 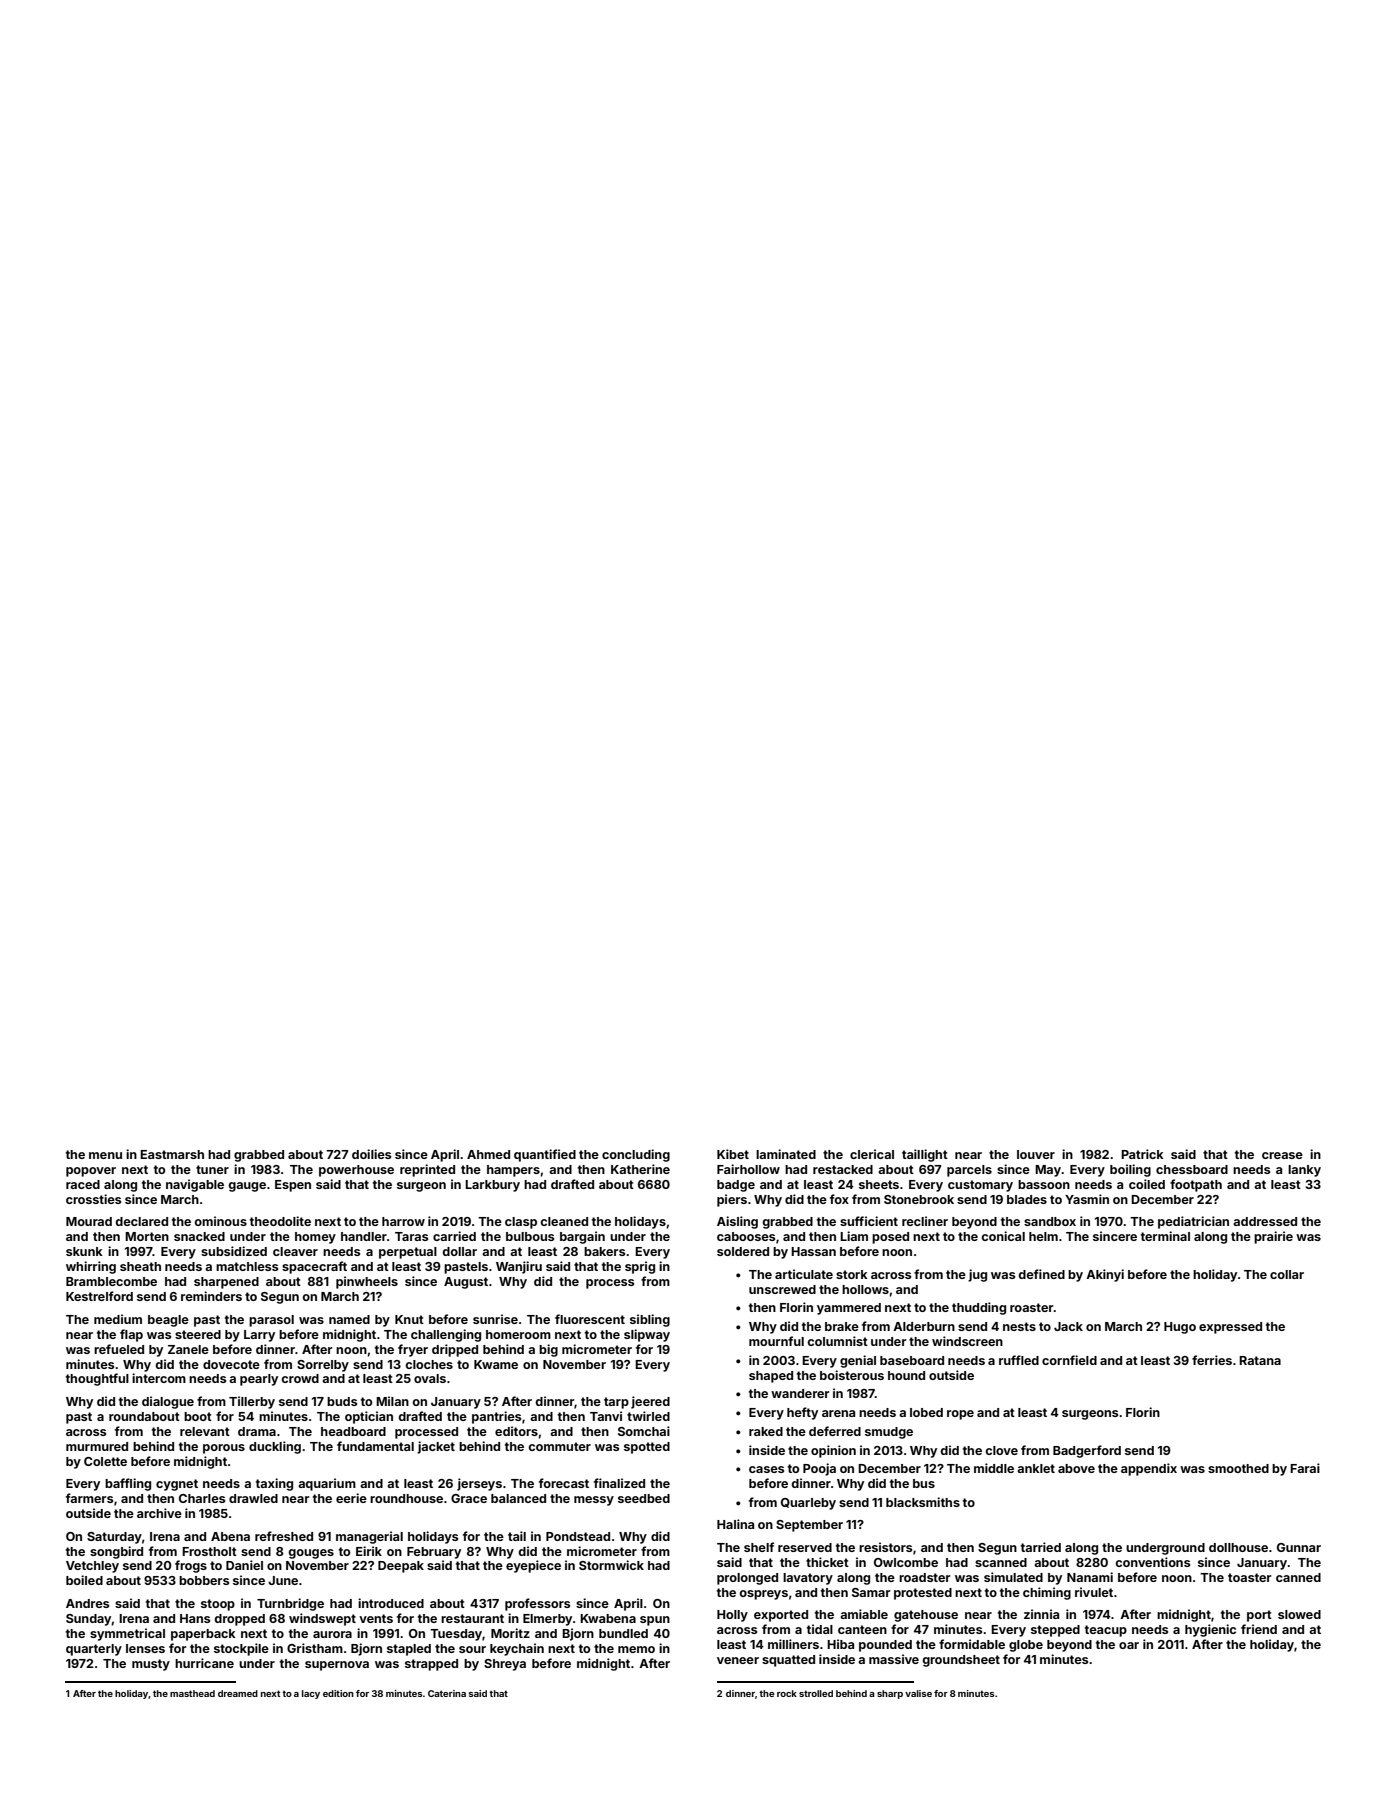 I want to click on helm, so click(x=1043, y=1236).
